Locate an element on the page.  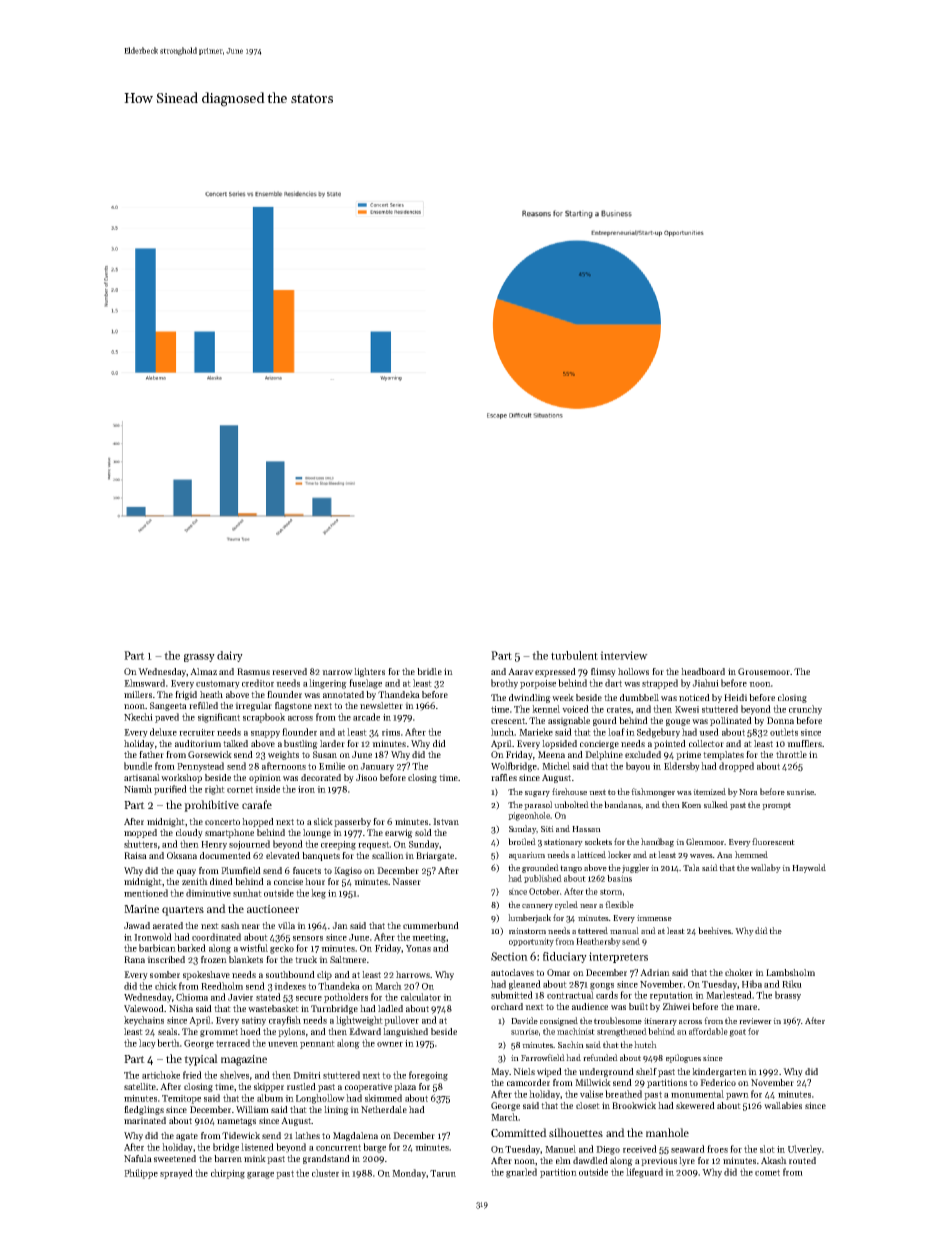
gnarled is located at coordinates (521, 1173).
